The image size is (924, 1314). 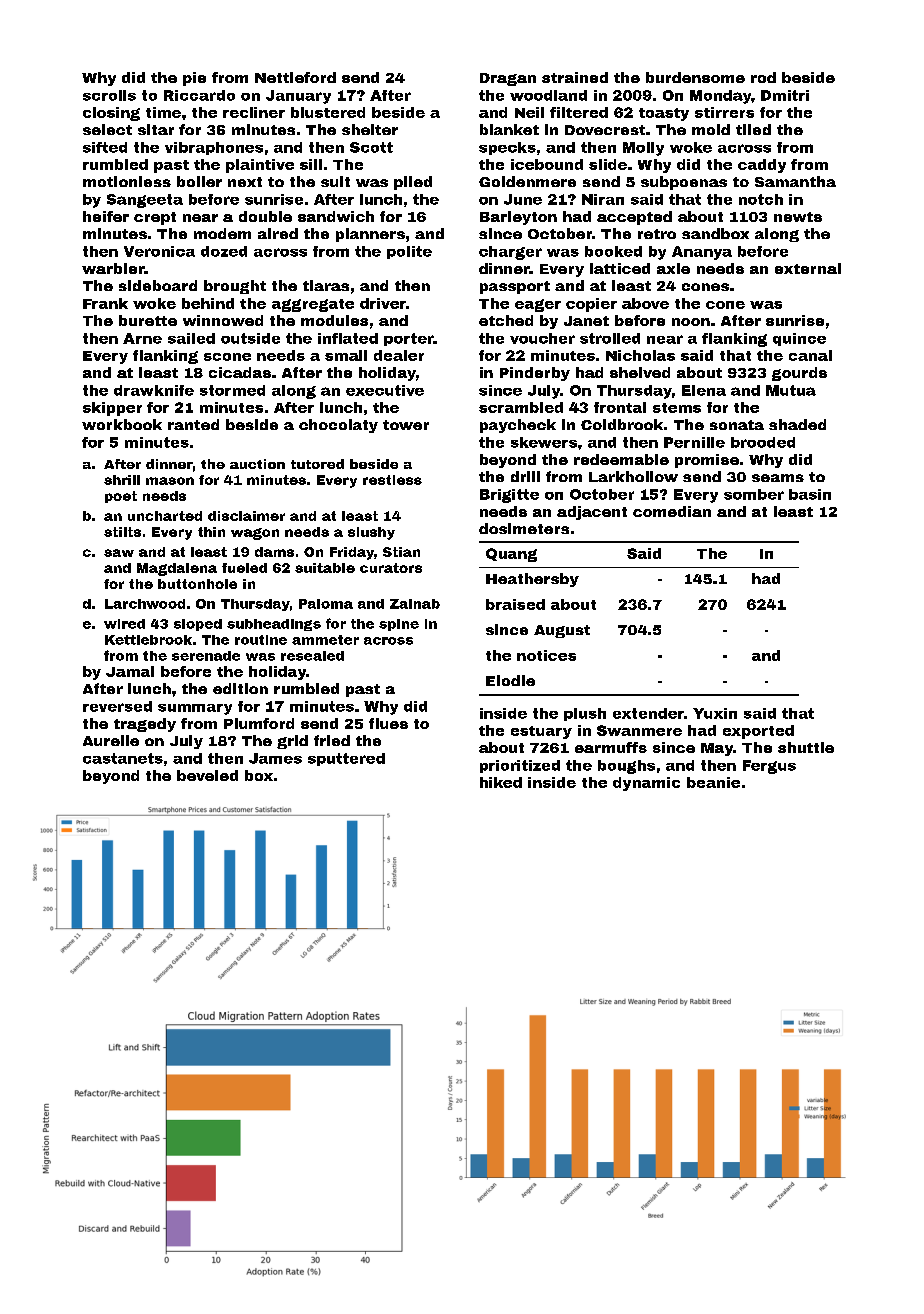 I want to click on sandbox, so click(x=715, y=233).
